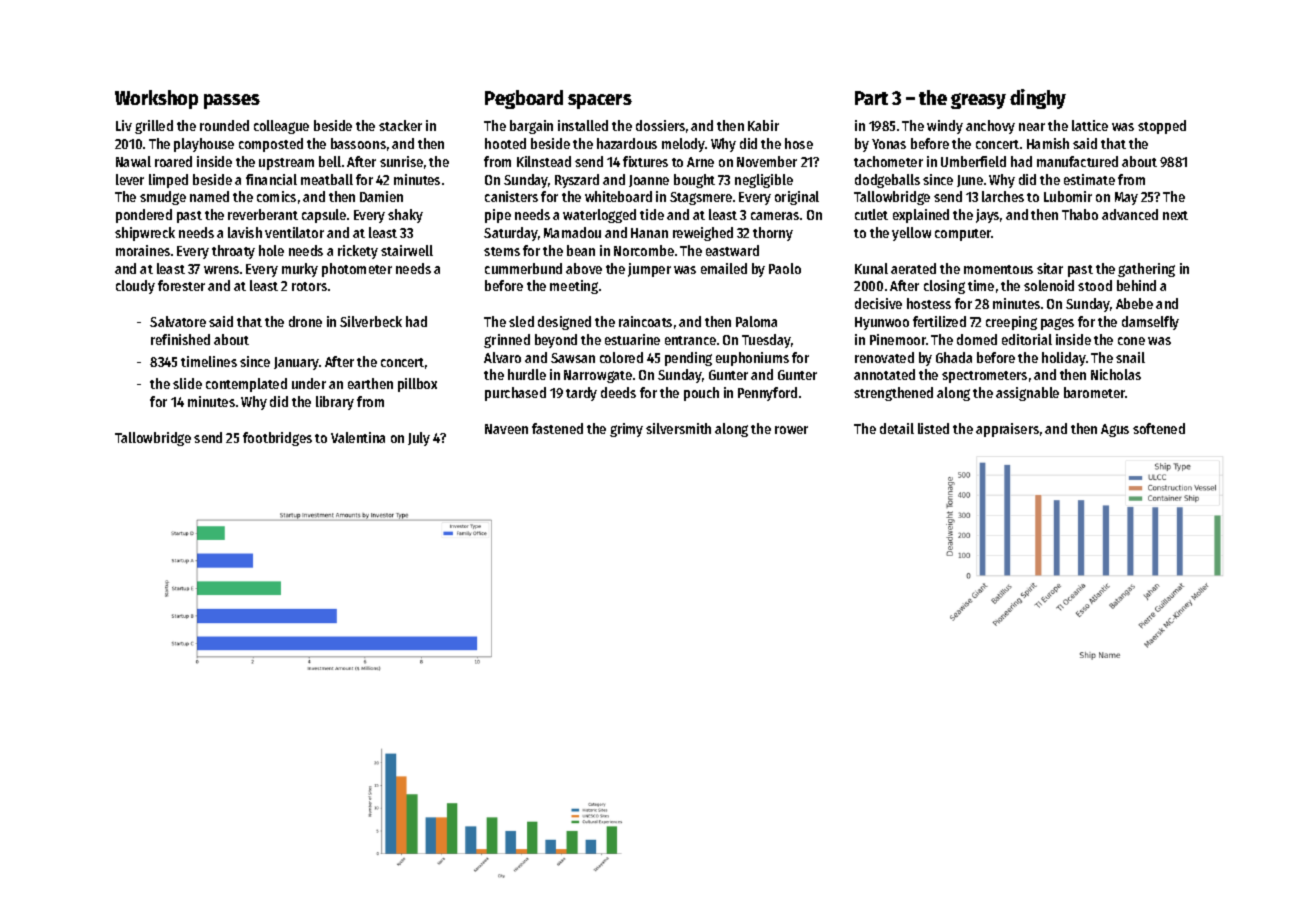  What do you see at coordinates (277, 439) in the page?
I see `footbridges` at bounding box center [277, 439].
